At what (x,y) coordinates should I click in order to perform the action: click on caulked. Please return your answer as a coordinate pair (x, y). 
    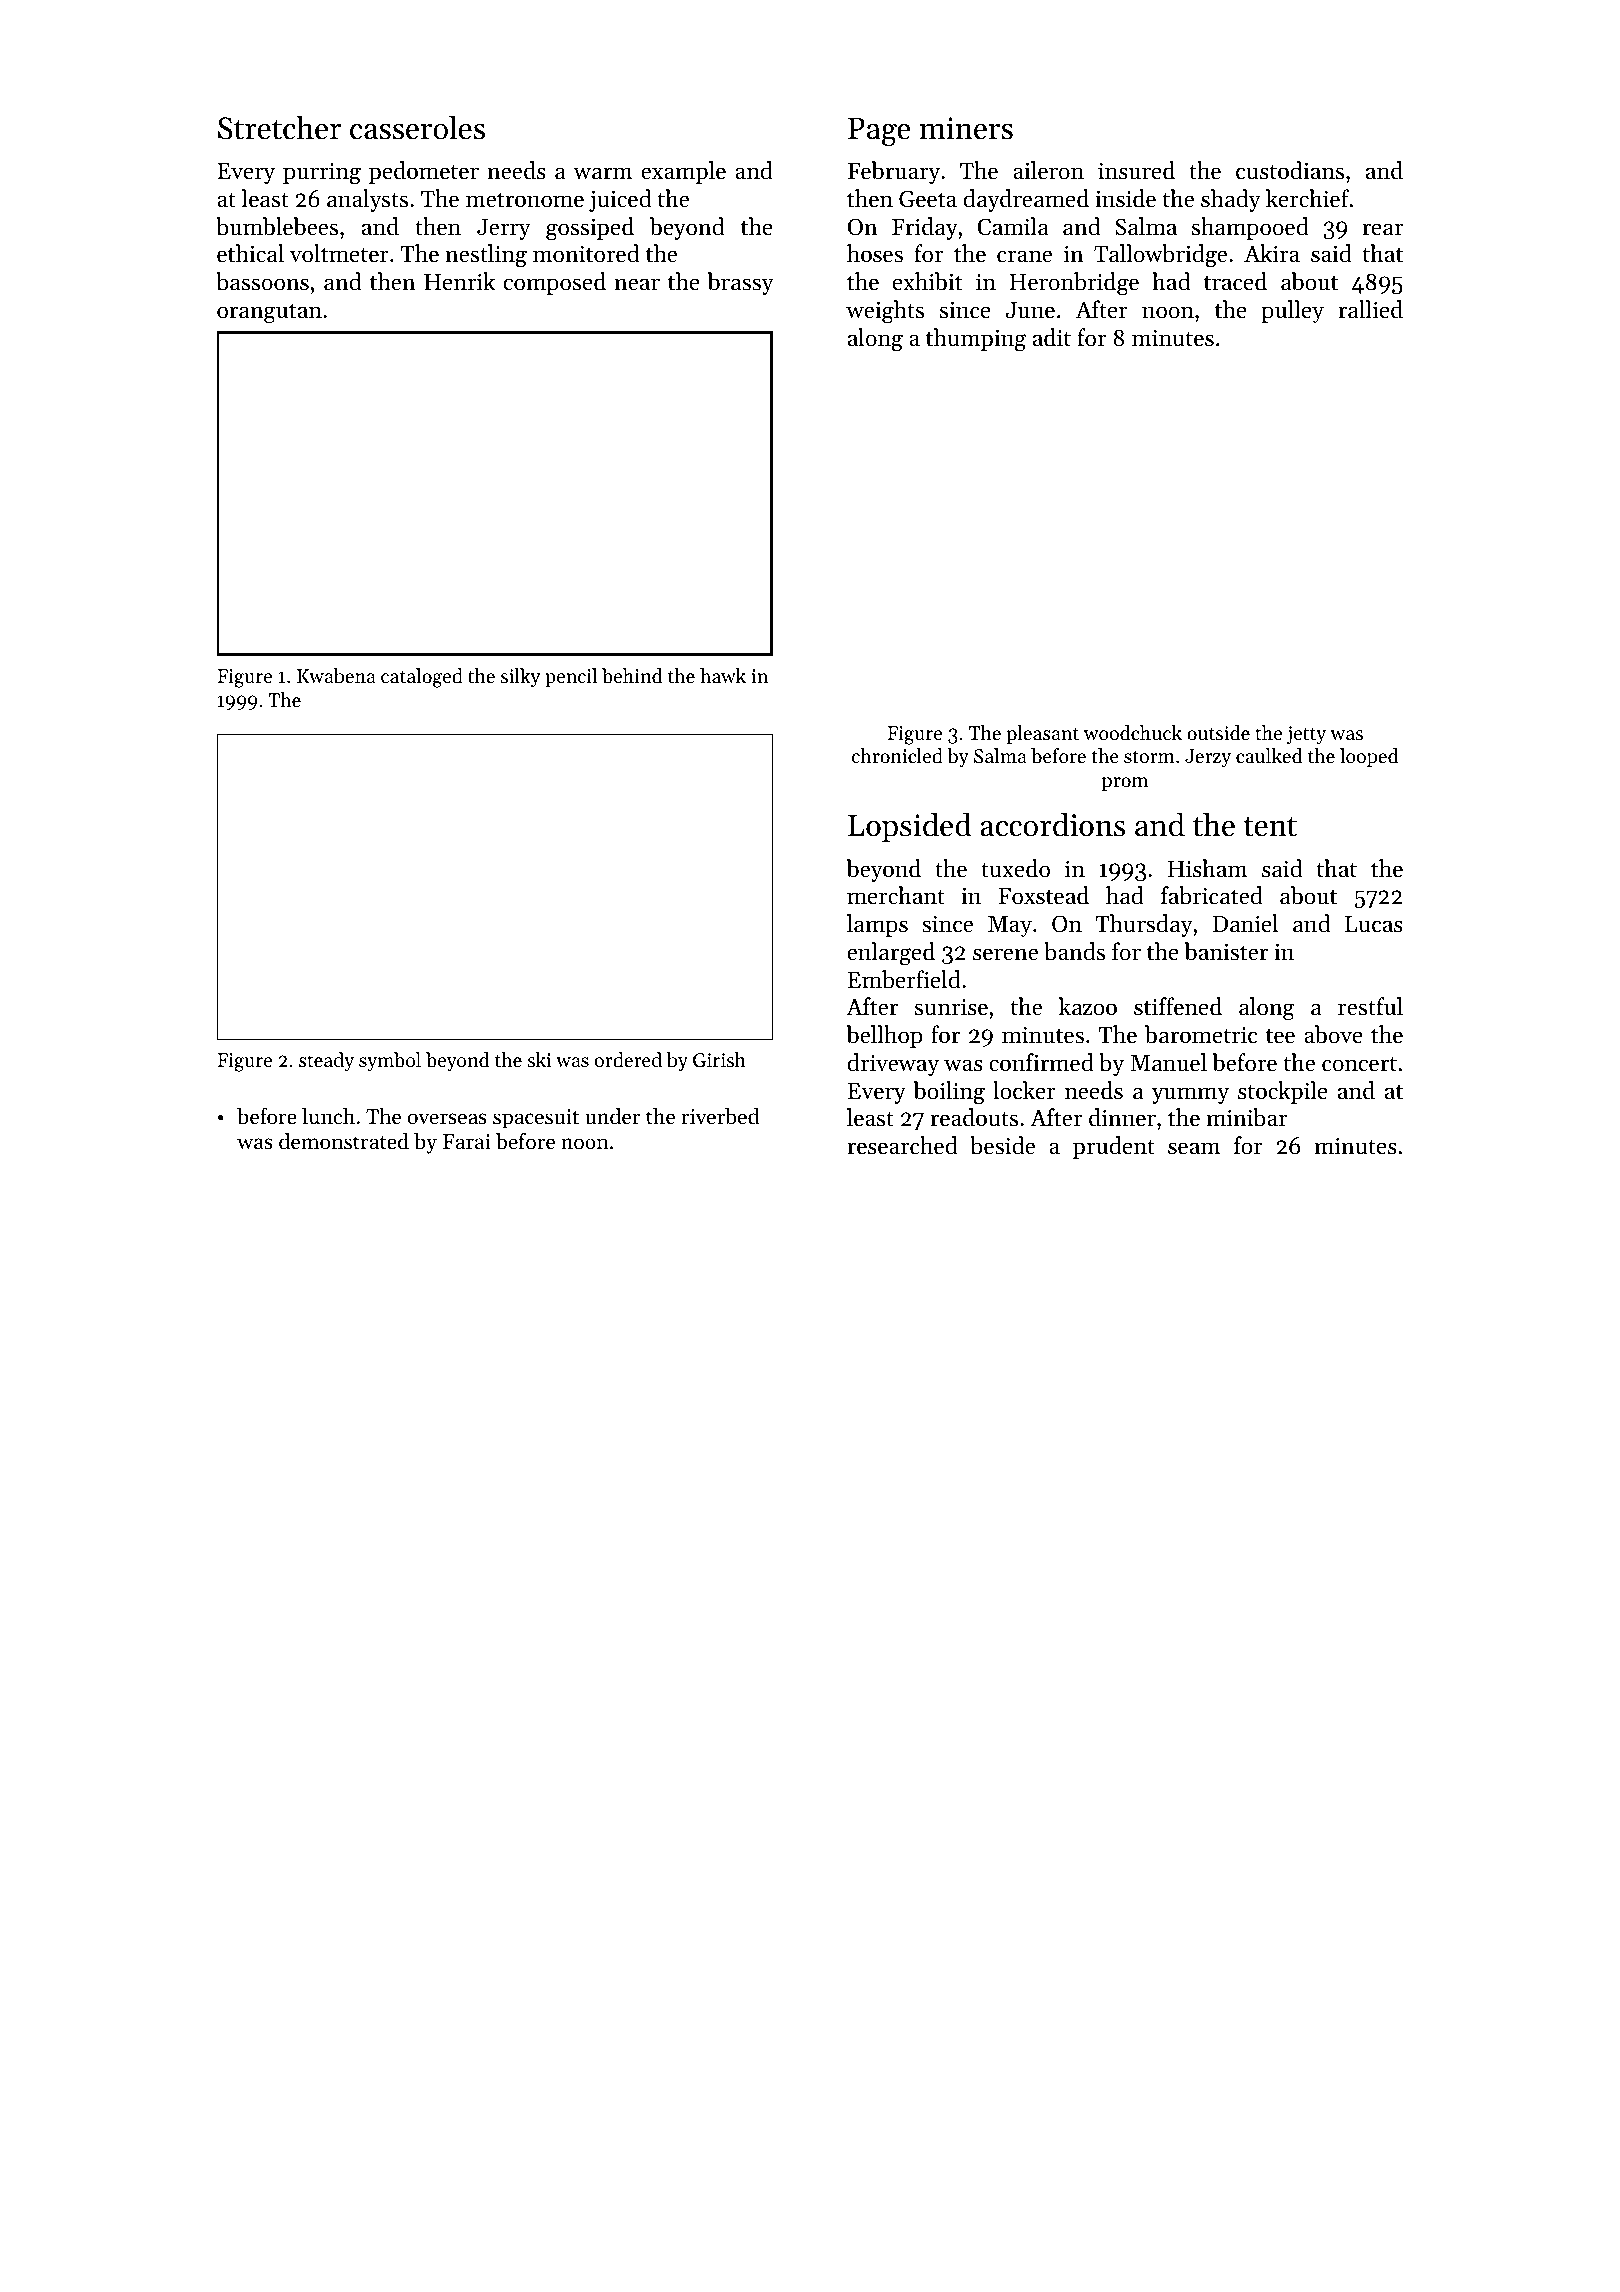
    Looking at the image, I should click on (1269, 756).
